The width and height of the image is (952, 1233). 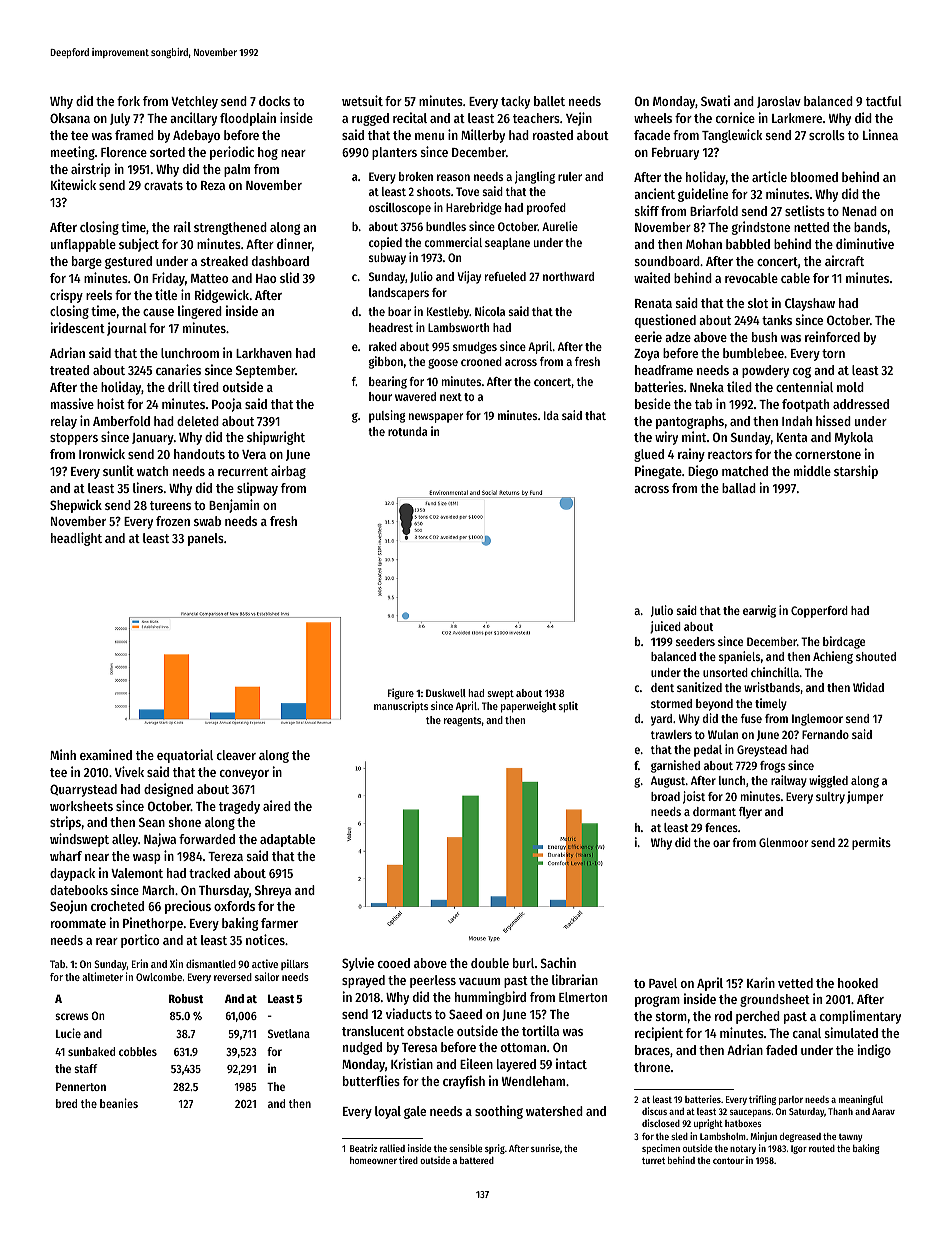 I want to click on hummingbird, so click(x=490, y=998).
